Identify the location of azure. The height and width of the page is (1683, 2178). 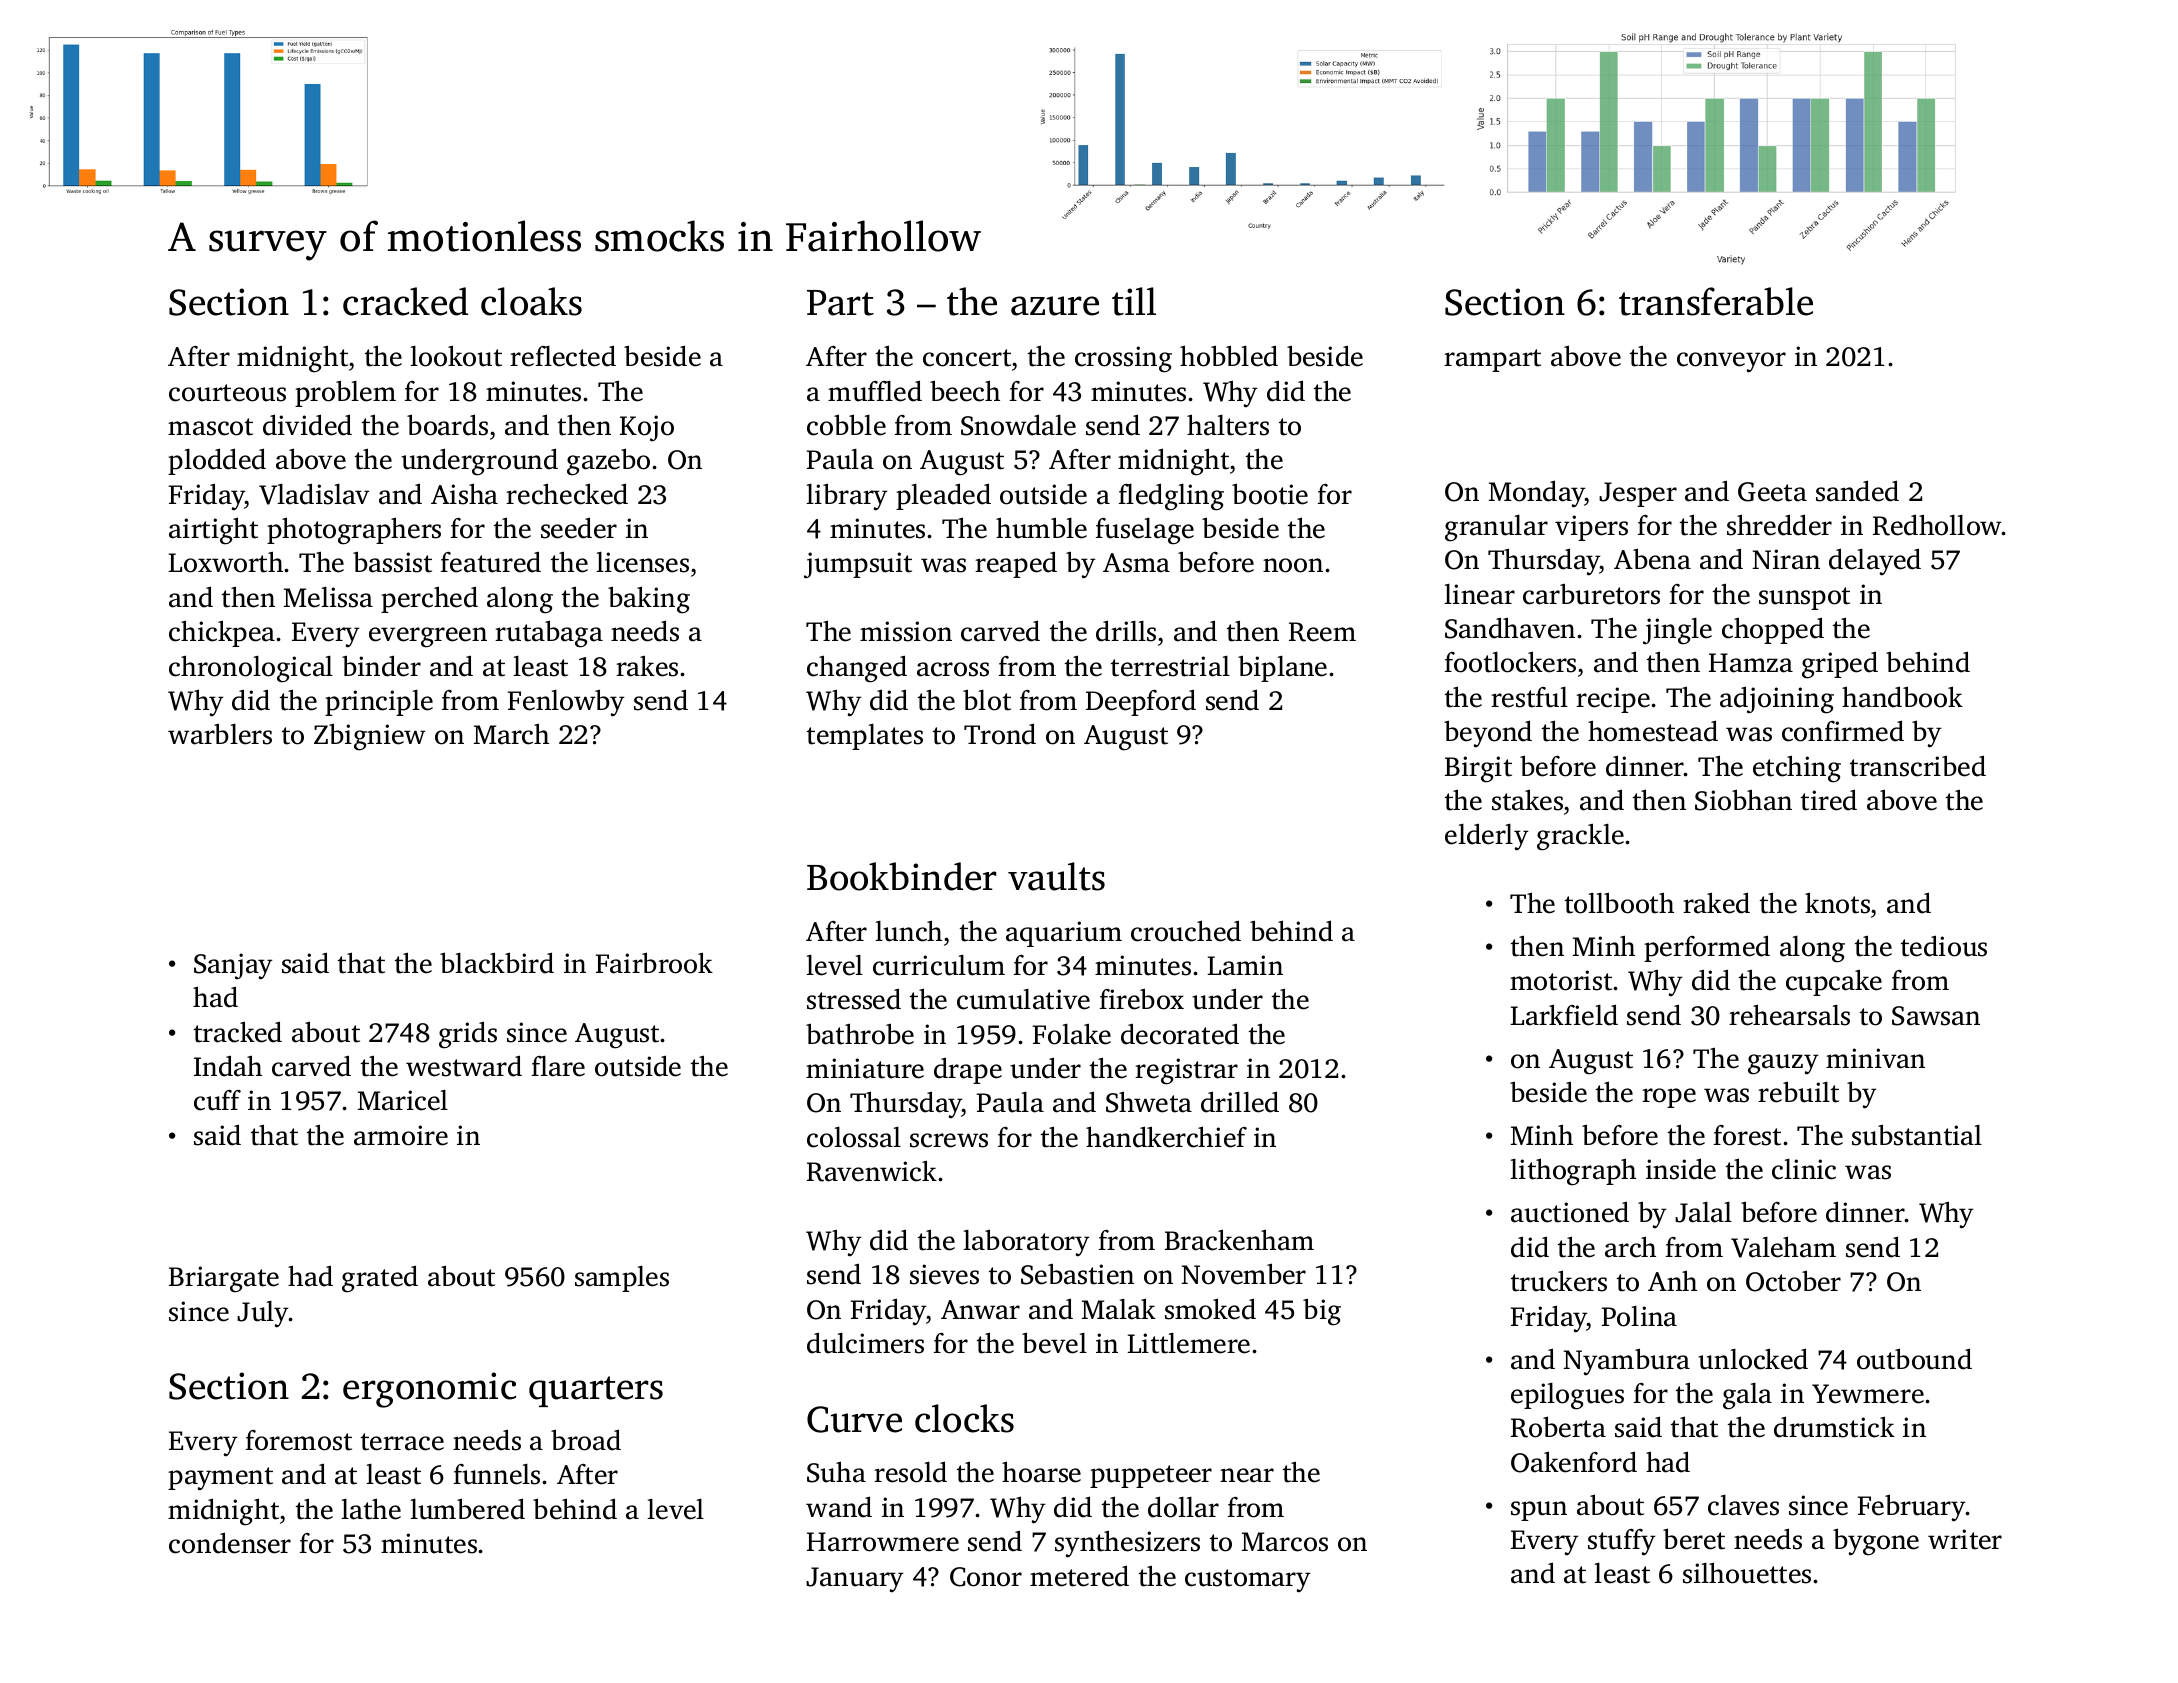
(1055, 306).
